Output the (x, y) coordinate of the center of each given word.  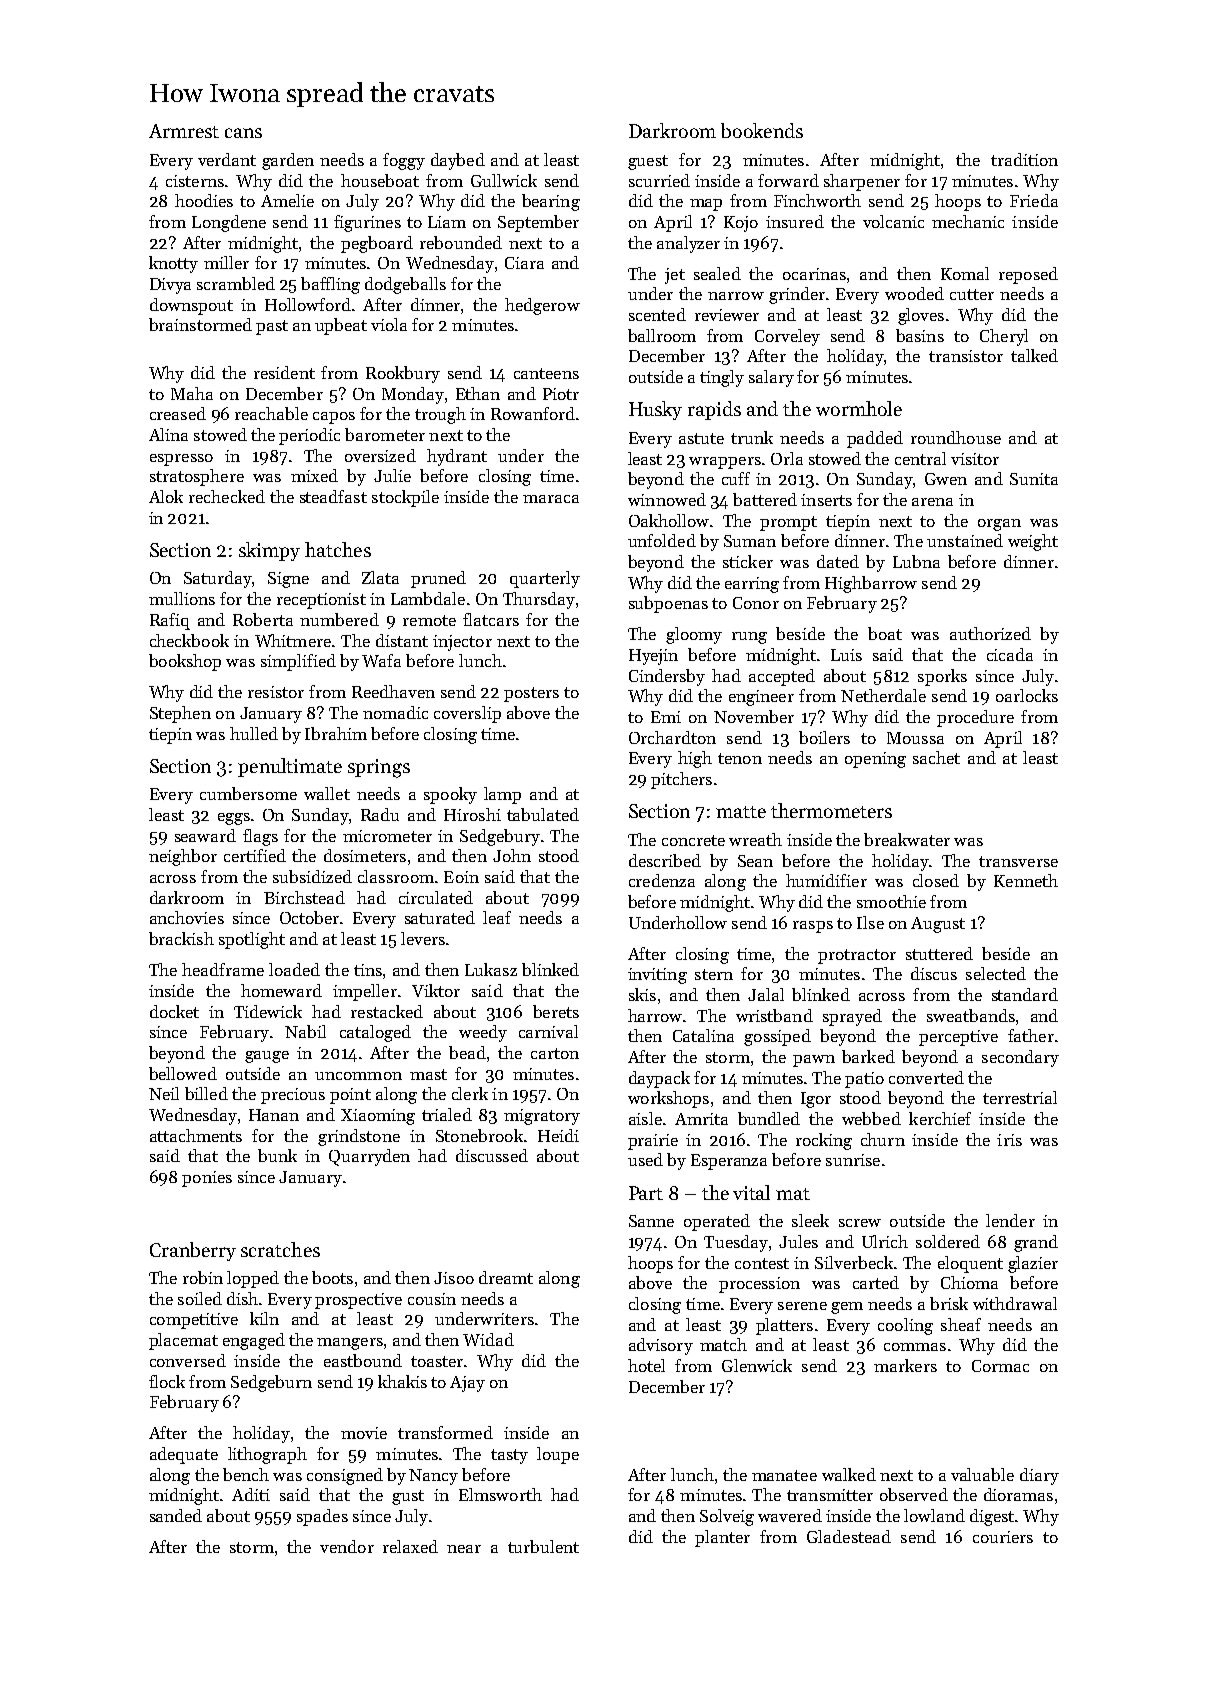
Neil (164, 1093)
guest (648, 162)
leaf (497, 917)
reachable (271, 413)
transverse (1018, 861)
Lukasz (491, 969)
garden (288, 161)
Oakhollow (669, 520)
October (309, 917)
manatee (784, 1475)
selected (996, 973)
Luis (846, 655)
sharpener (862, 182)
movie (364, 1433)
